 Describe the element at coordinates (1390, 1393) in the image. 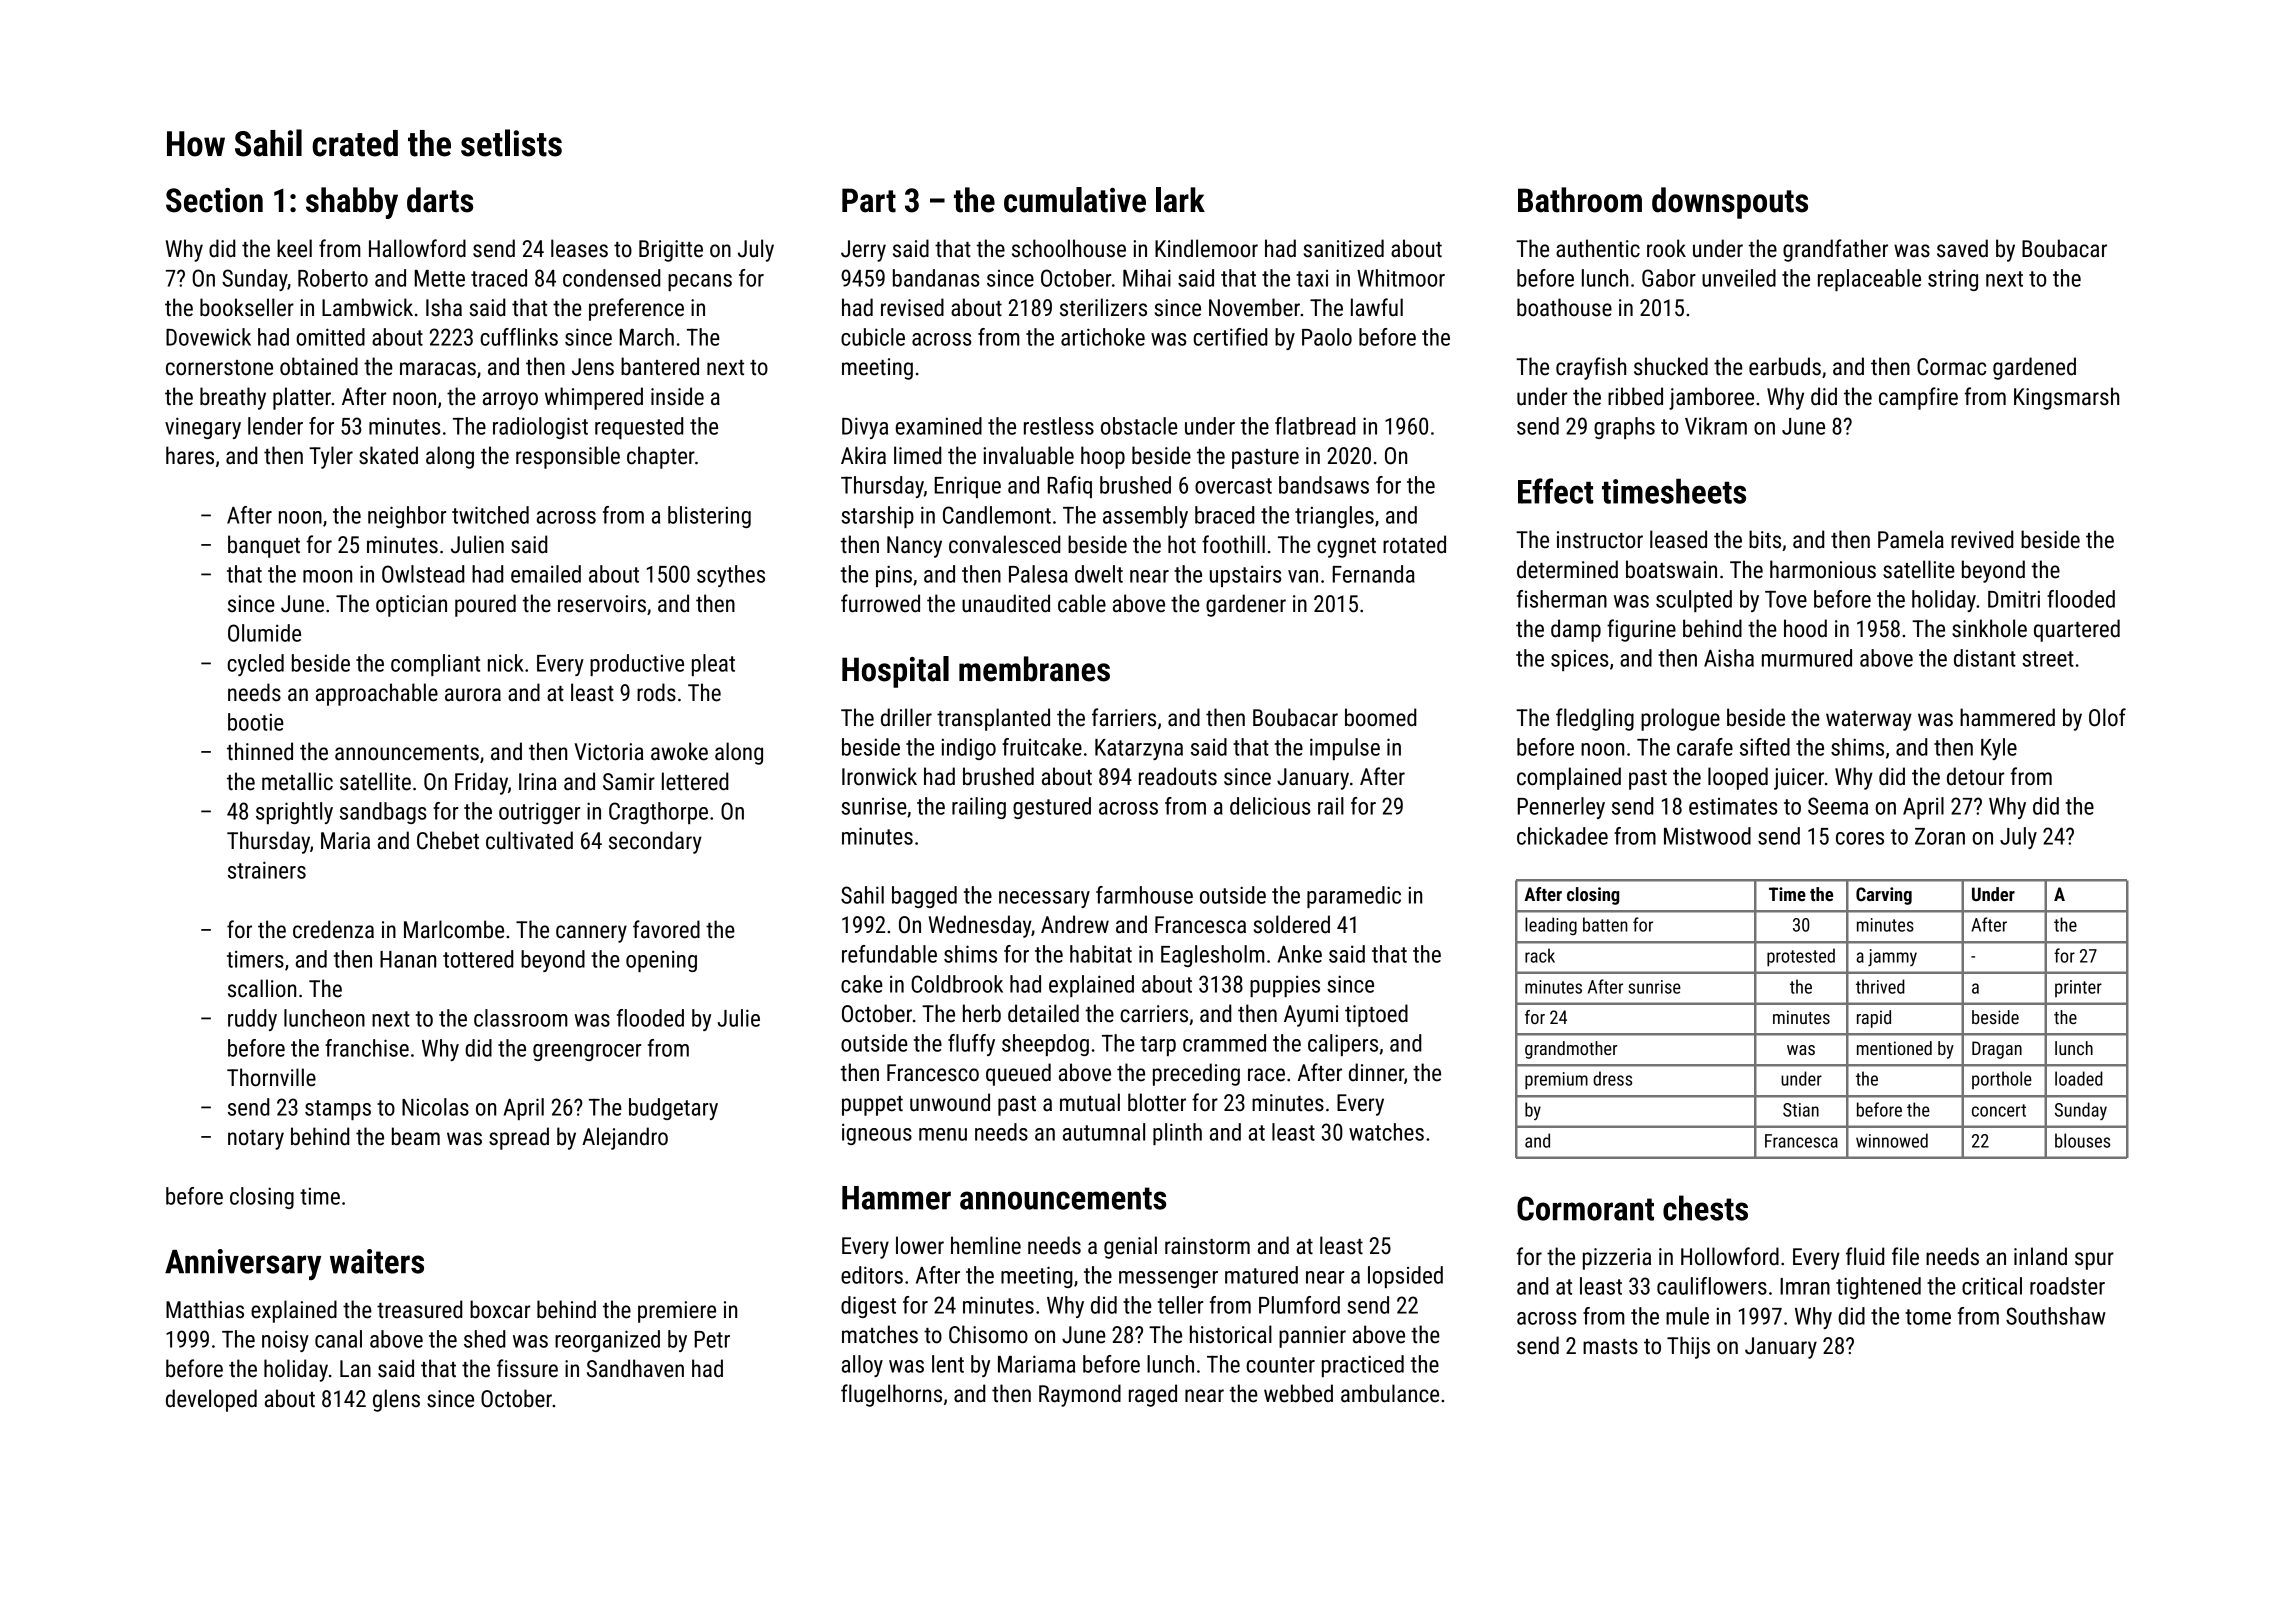

I see `ambulance` at that location.
